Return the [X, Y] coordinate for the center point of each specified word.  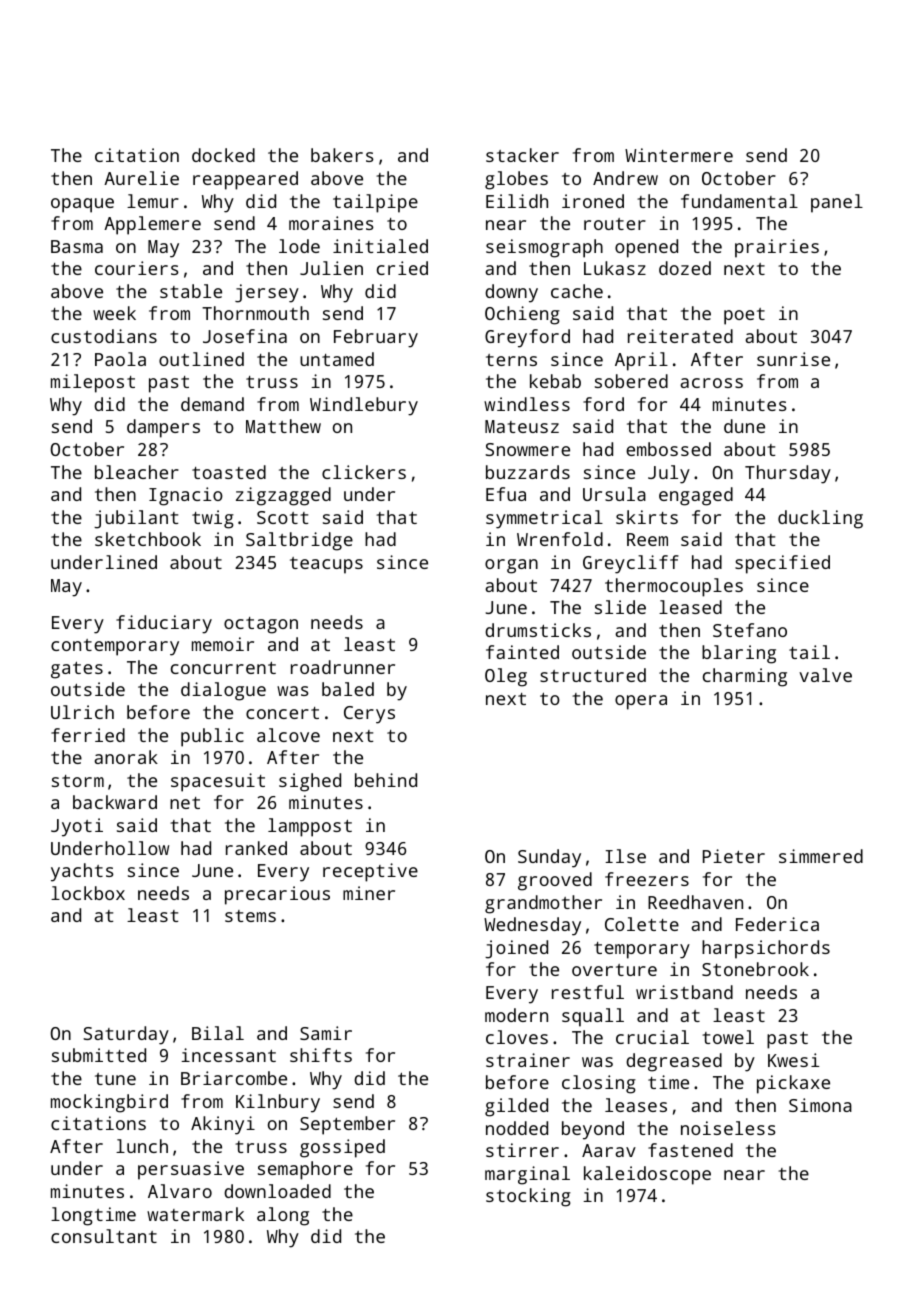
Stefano [750, 630]
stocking [528, 1197]
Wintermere [679, 155]
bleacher [137, 472]
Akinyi [223, 1125]
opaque [82, 205]
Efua [506, 494]
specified [782, 564]
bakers [342, 155]
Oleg [506, 677]
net [185, 803]
